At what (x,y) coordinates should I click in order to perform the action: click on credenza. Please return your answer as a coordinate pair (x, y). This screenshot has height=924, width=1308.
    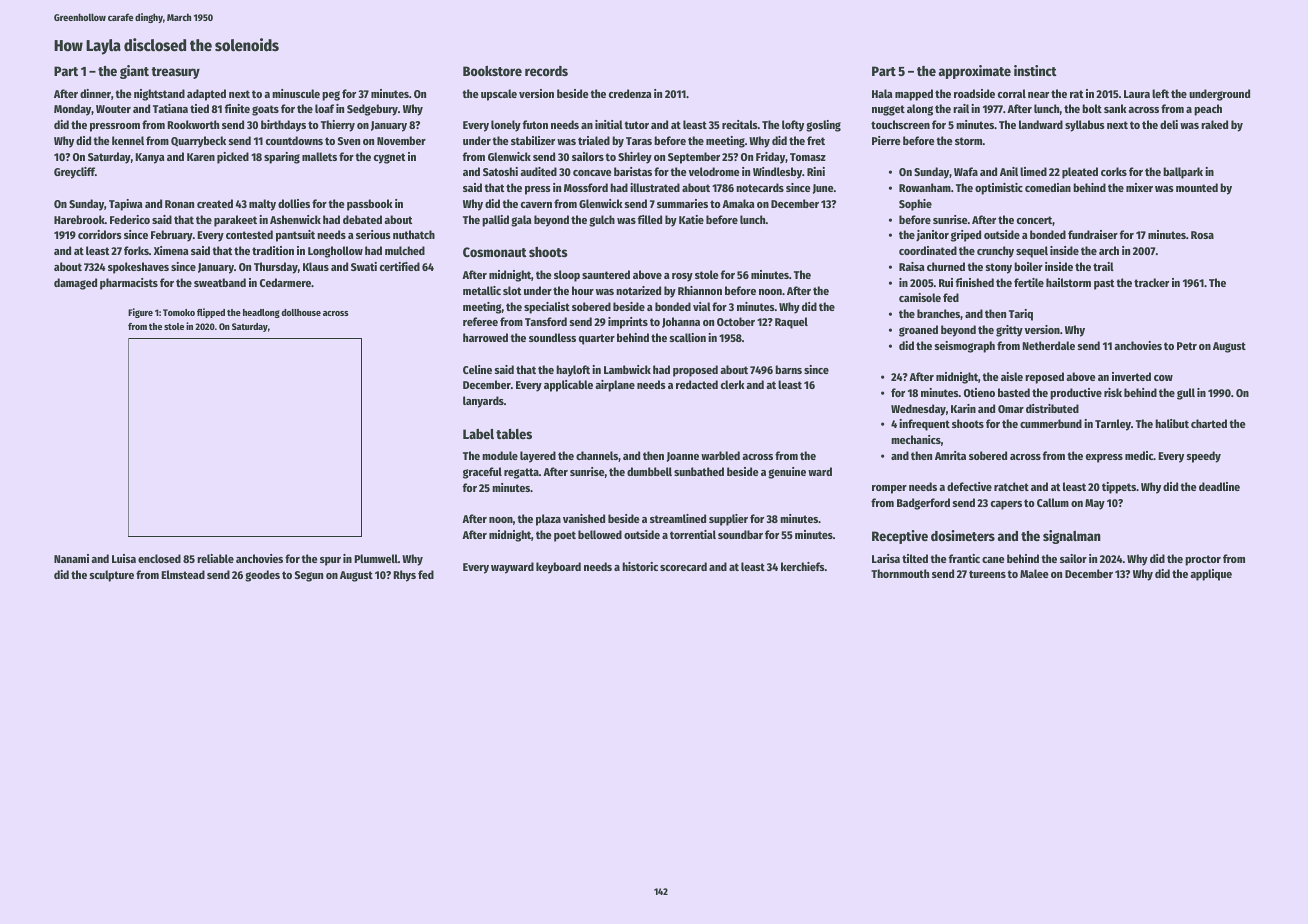
    Looking at the image, I should click on (630, 93).
